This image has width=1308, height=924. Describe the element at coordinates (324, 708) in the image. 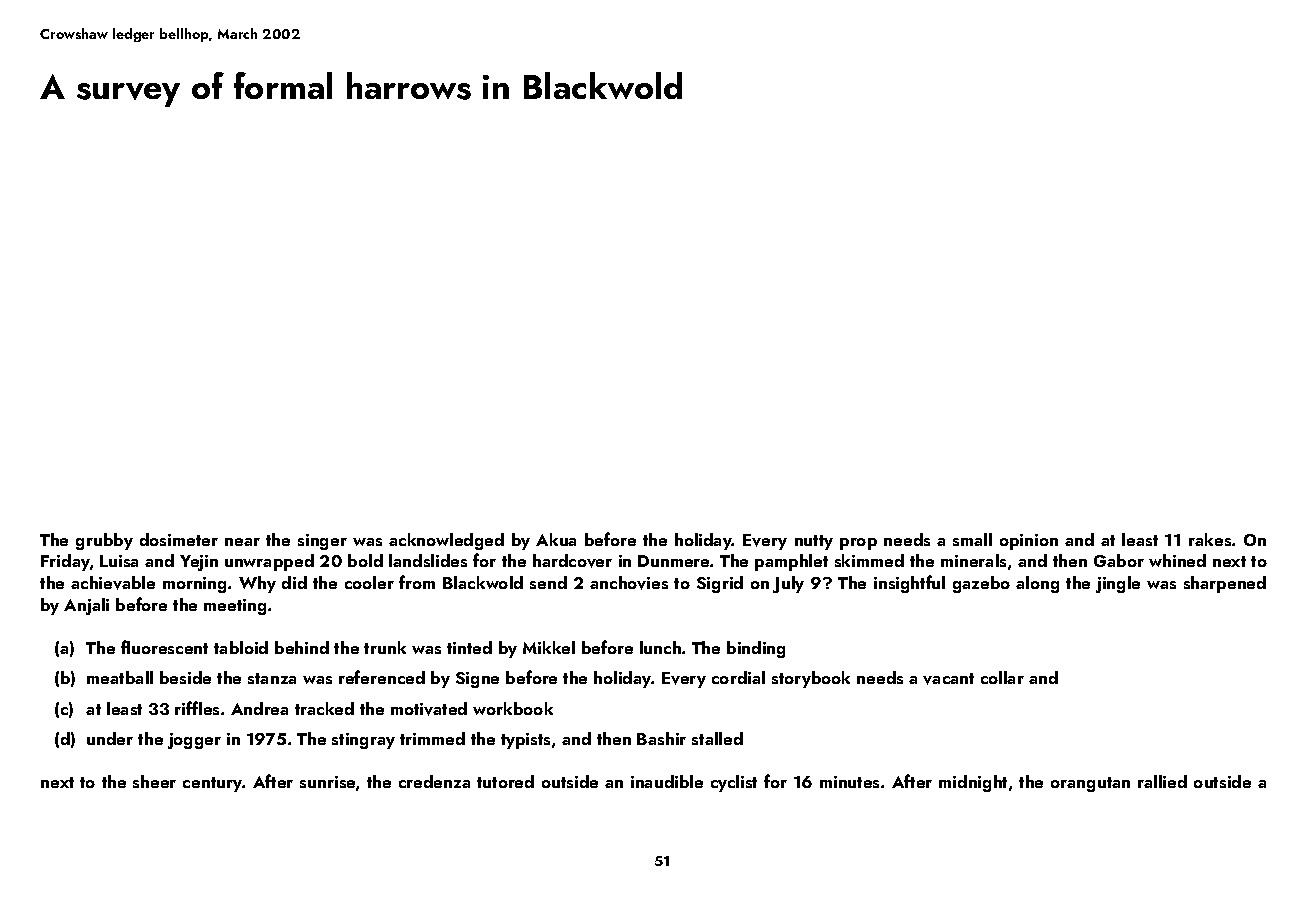

I see `tracked` at that location.
